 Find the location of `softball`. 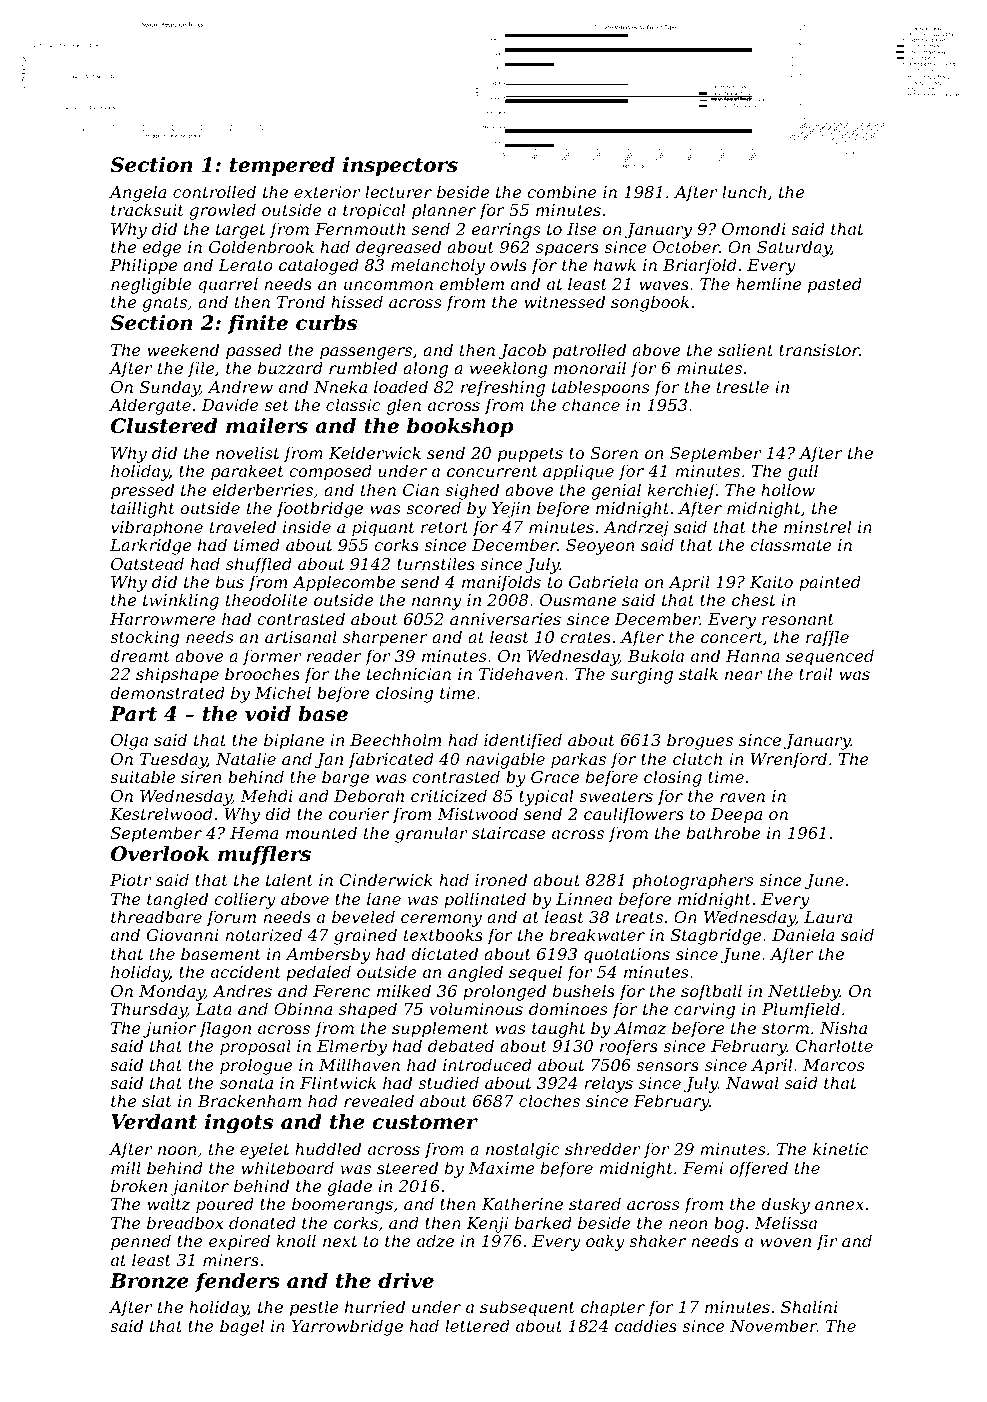

softball is located at coordinates (711, 992).
